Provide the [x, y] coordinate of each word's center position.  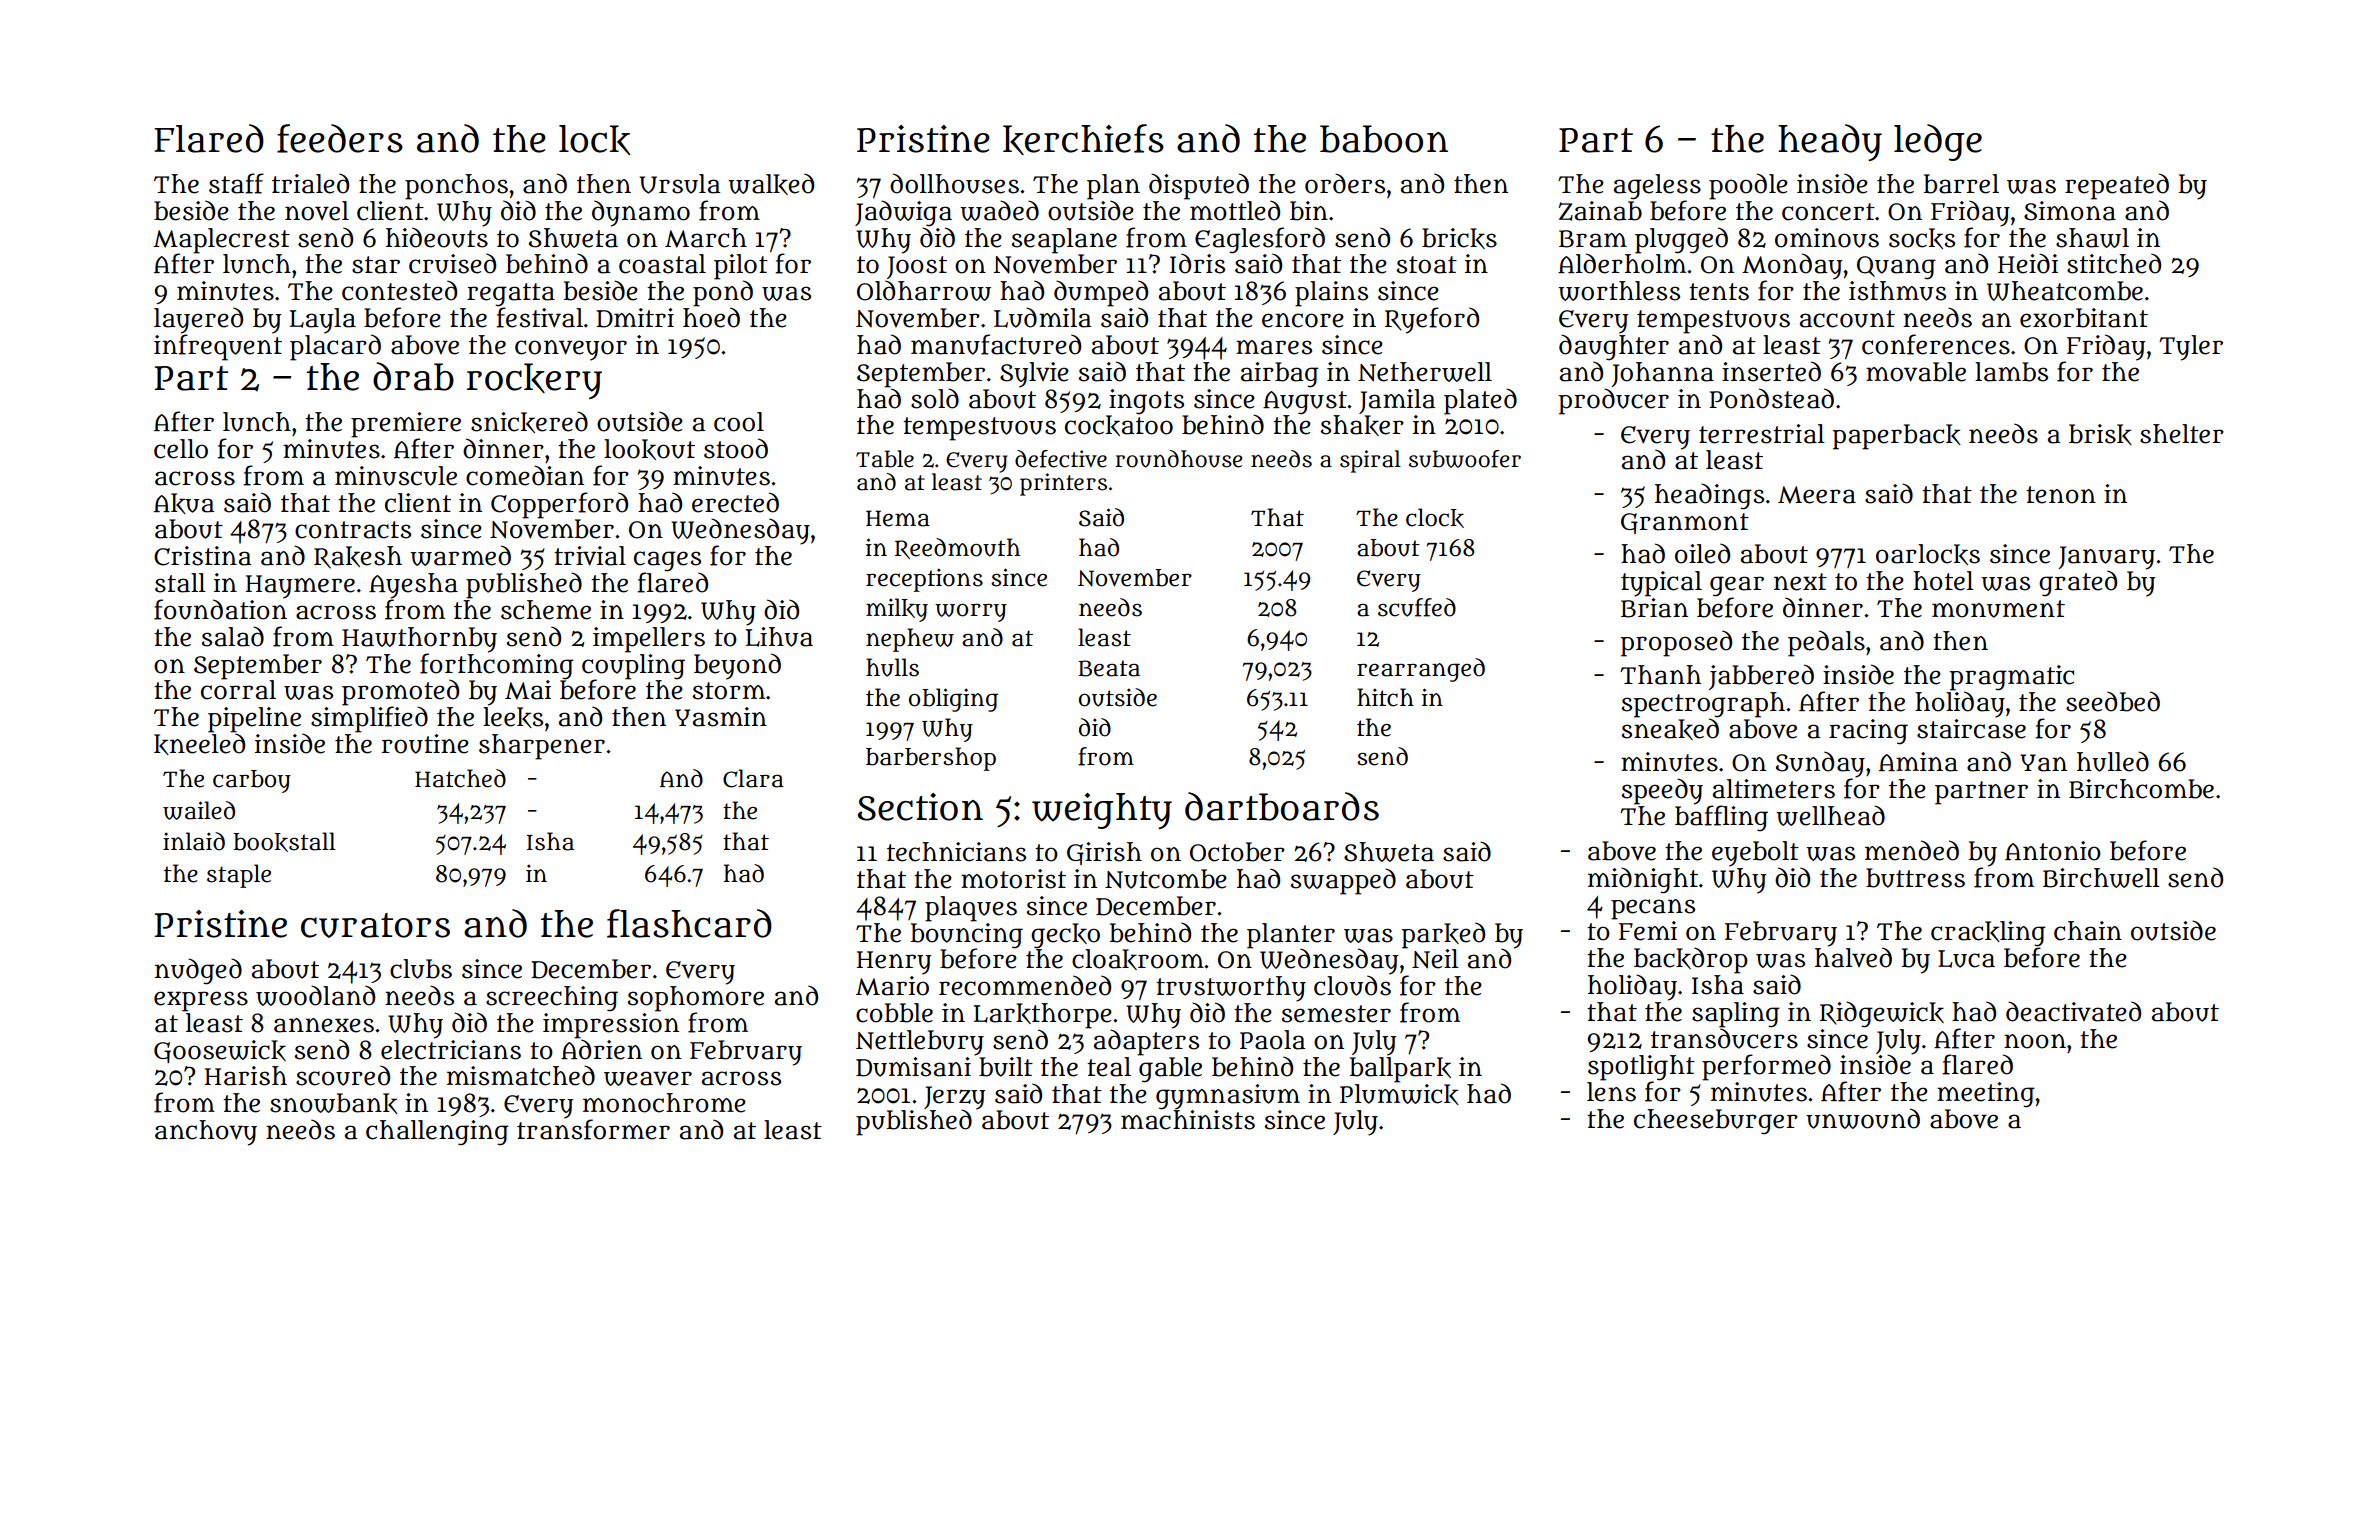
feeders [340, 138]
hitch [1385, 697]
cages [667, 561]
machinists [1188, 1119]
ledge [1938, 142]
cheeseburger [1716, 1122]
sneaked [1670, 729]
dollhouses [954, 183]
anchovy [206, 1133]
